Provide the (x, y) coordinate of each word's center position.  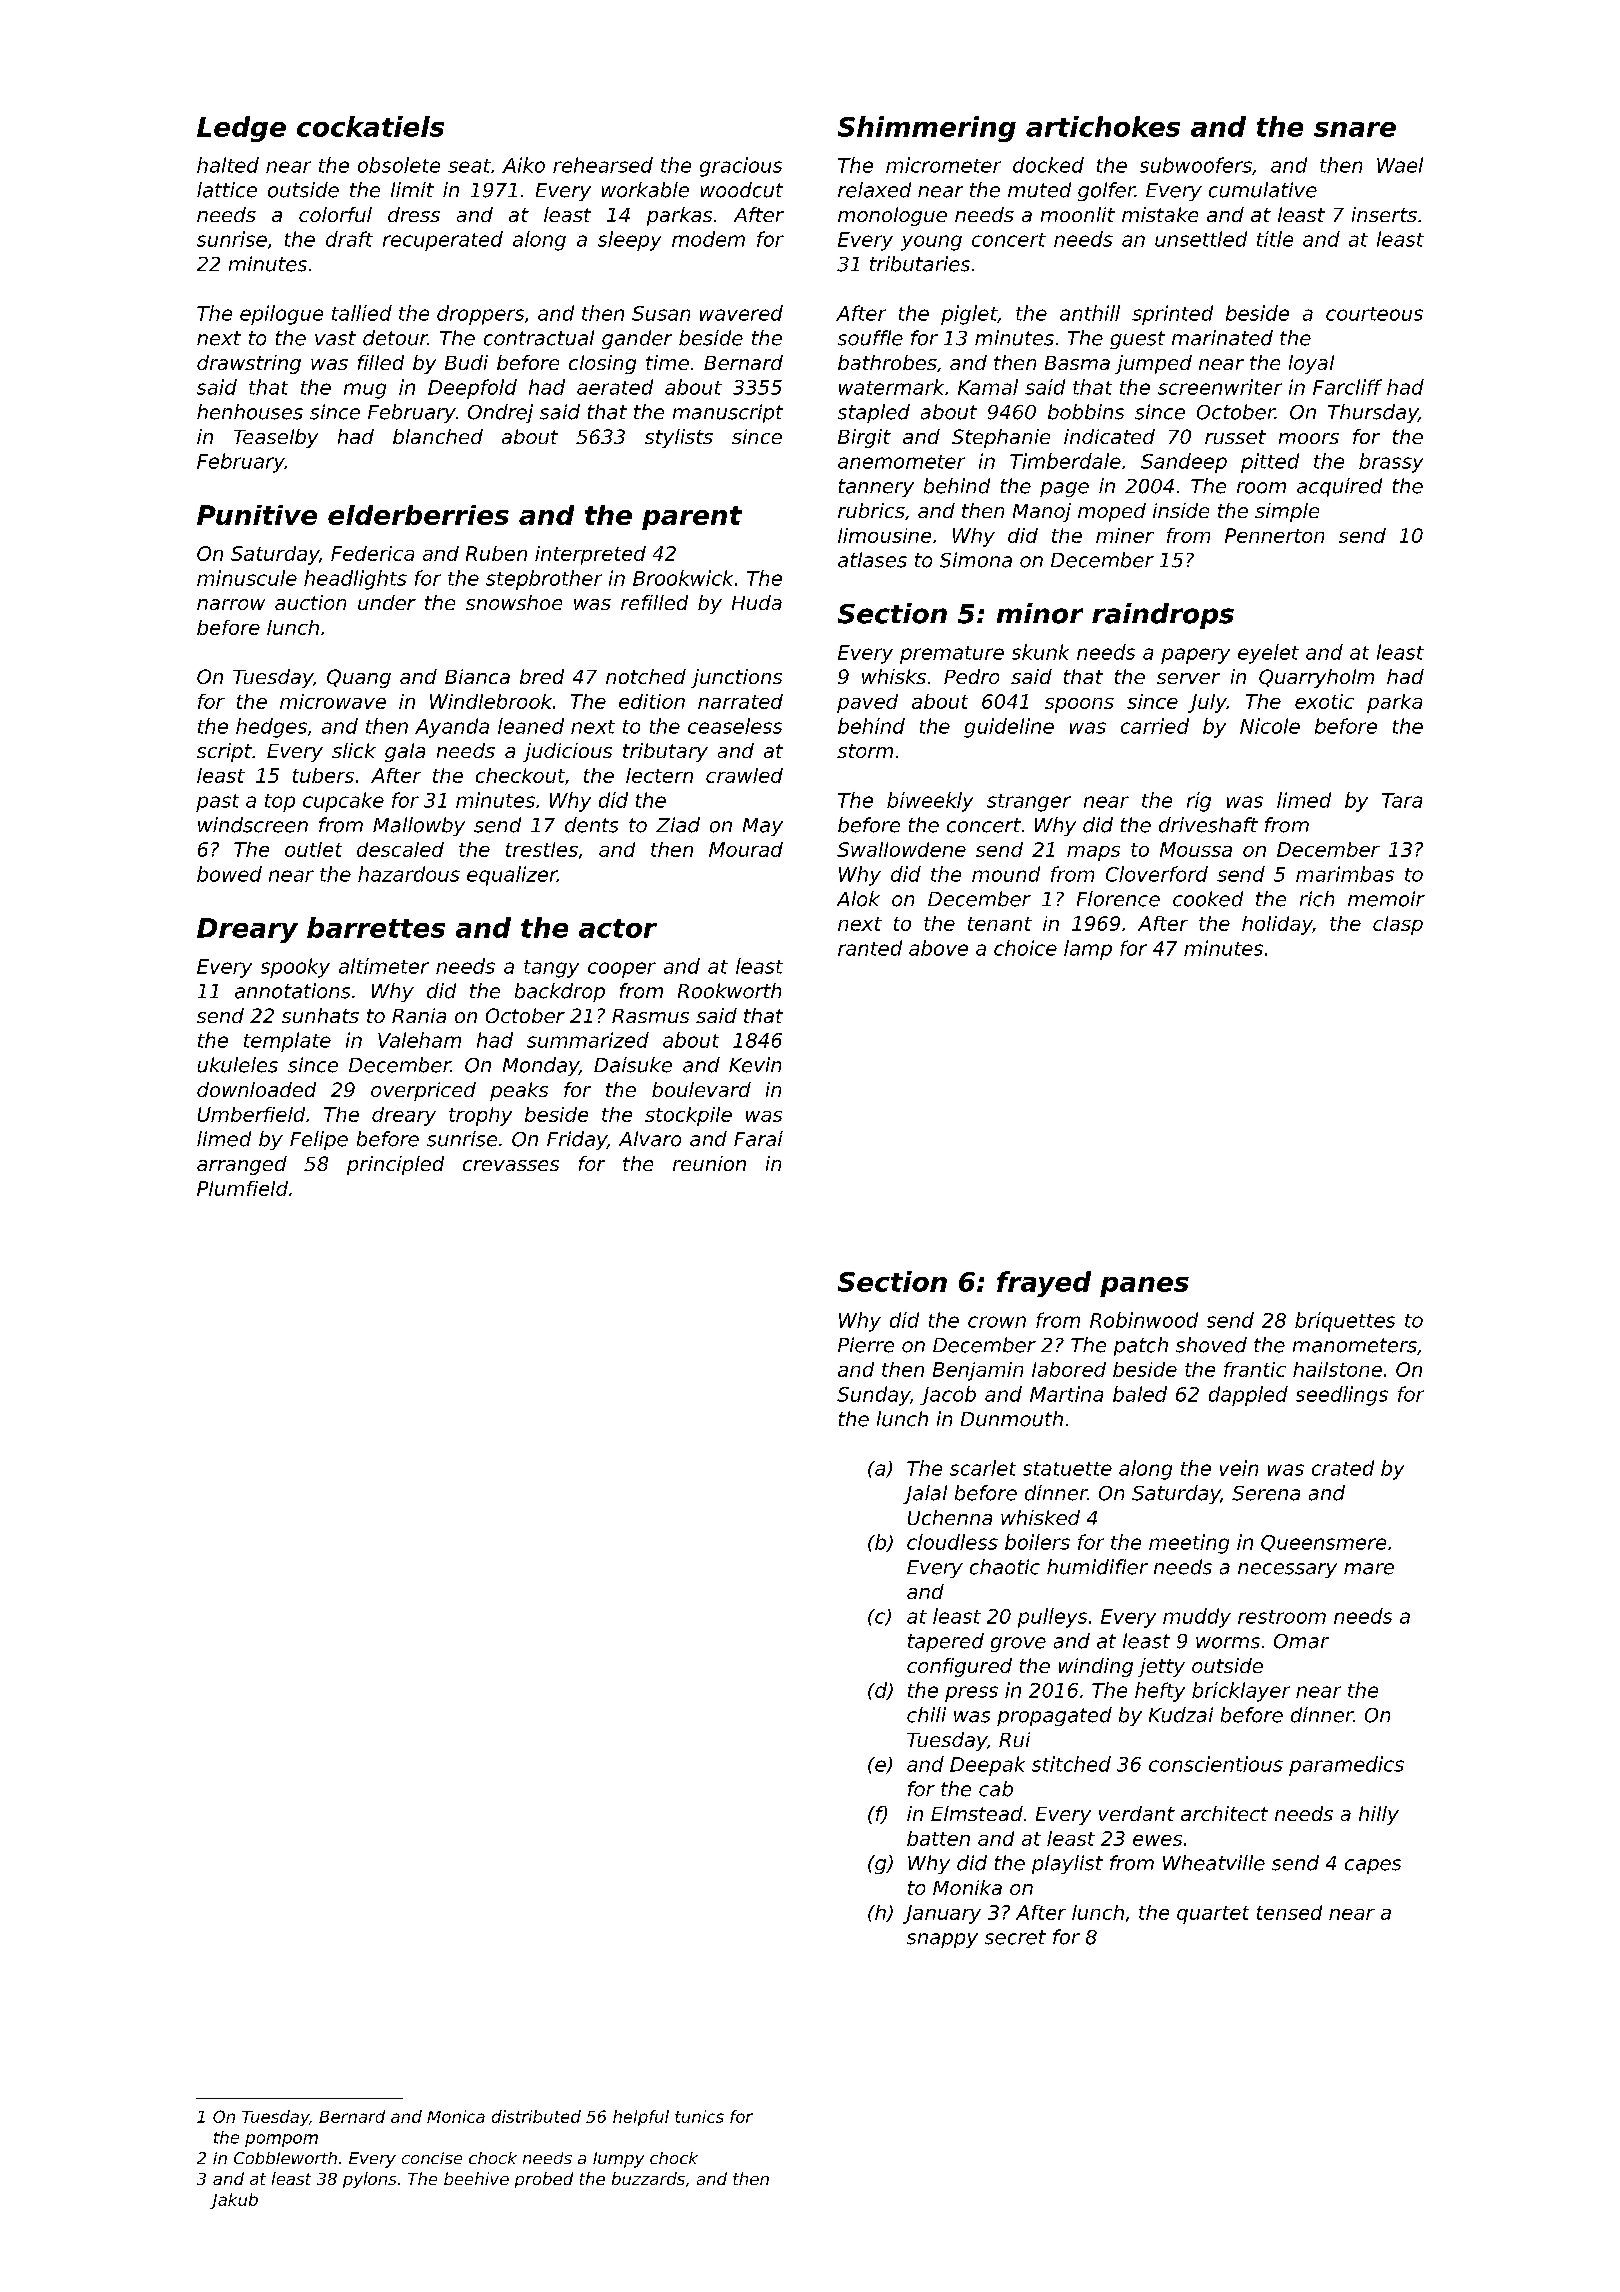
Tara (1402, 800)
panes (1144, 1287)
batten (938, 1838)
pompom (281, 2140)
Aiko (523, 165)
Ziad (678, 825)
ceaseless (735, 726)
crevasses (511, 1165)
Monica (456, 2116)
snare (1355, 129)
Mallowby (419, 826)
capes (1373, 1866)
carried (1155, 726)
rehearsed (603, 165)
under (387, 602)
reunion (709, 1163)
